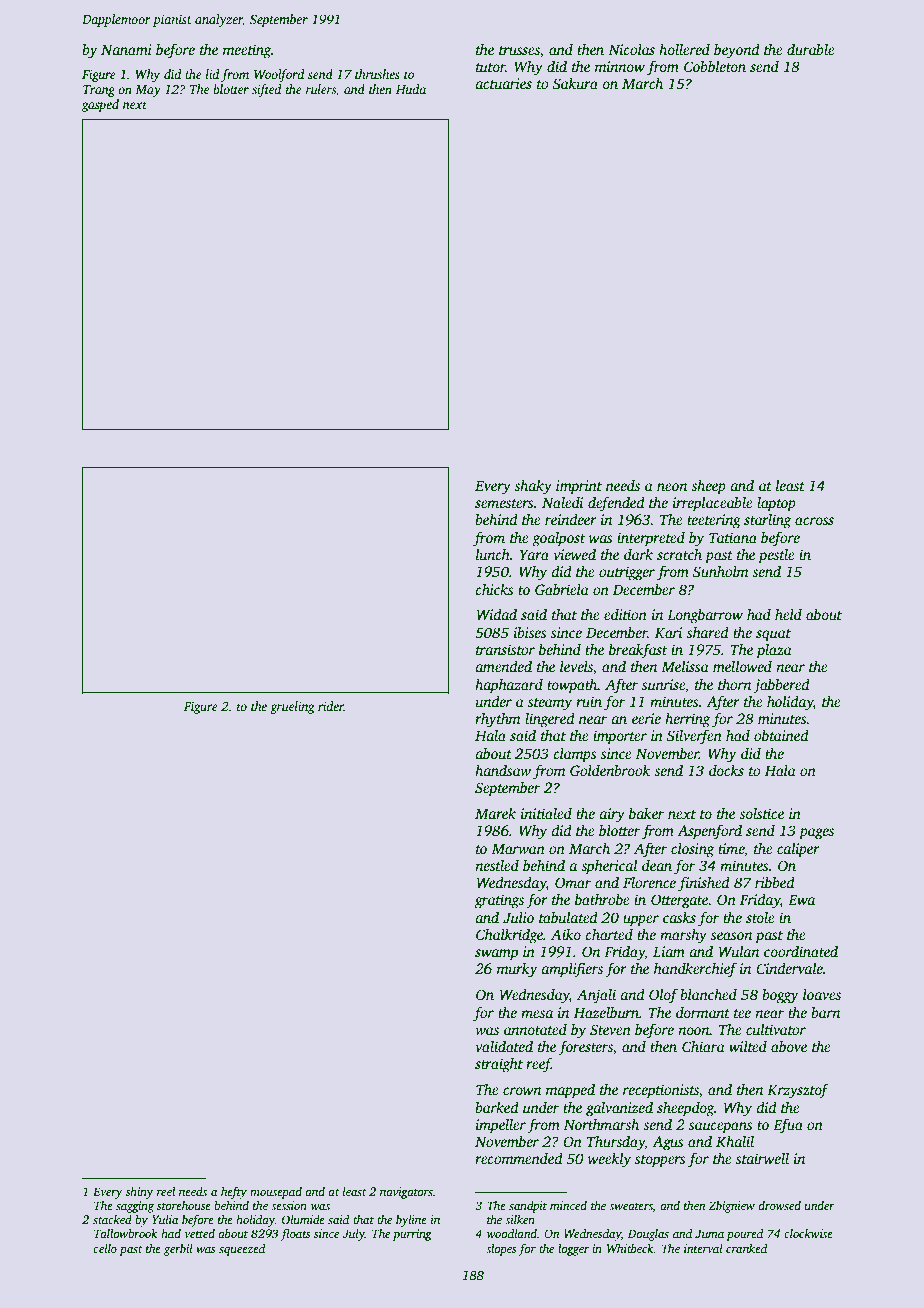 The image size is (924, 1308). Describe the element at coordinates (503, 83) in the page. I see `actuaries` at that location.
